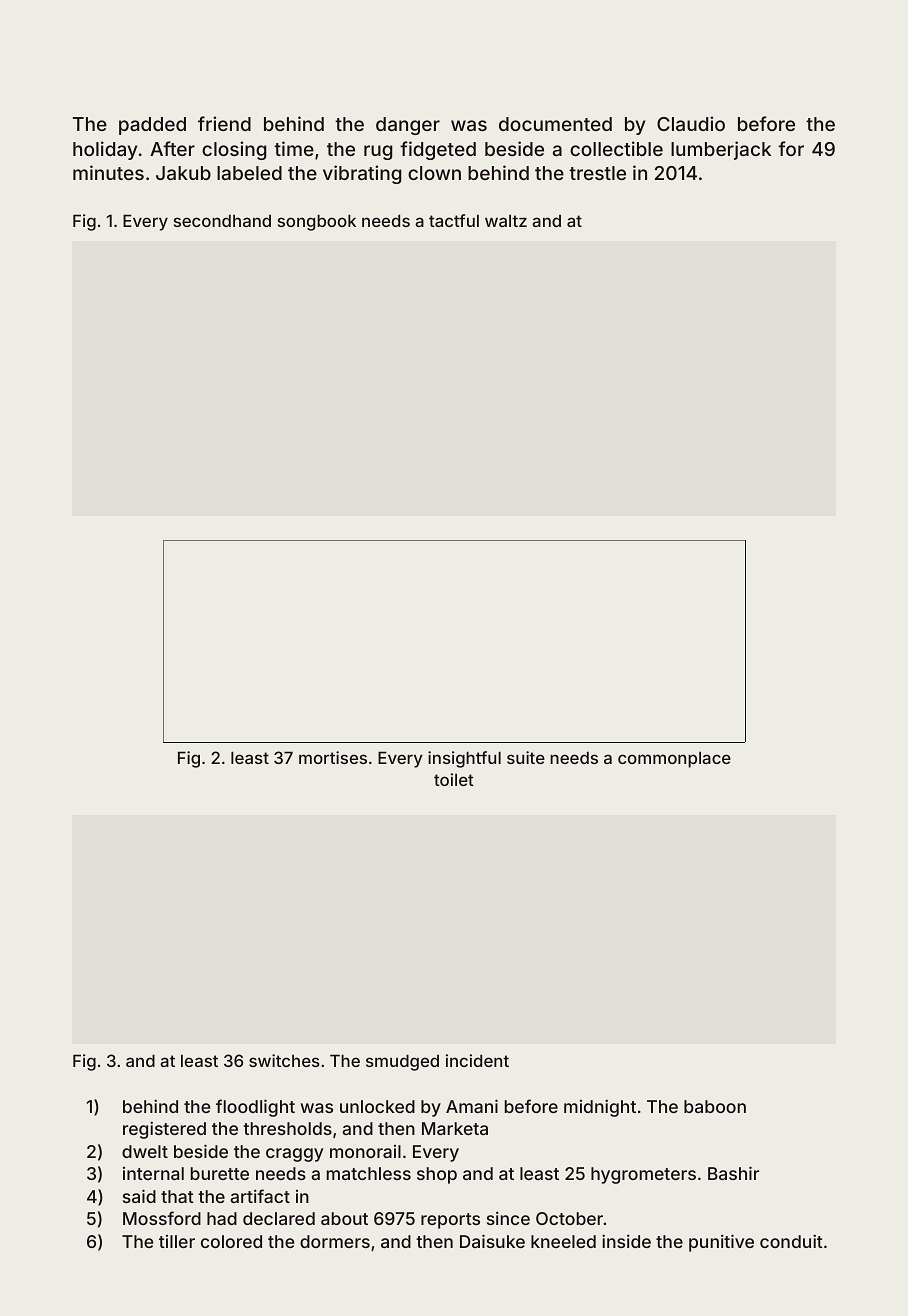 The height and width of the document is (1316, 908). What do you see at coordinates (506, 220) in the document?
I see `waltz` at bounding box center [506, 220].
